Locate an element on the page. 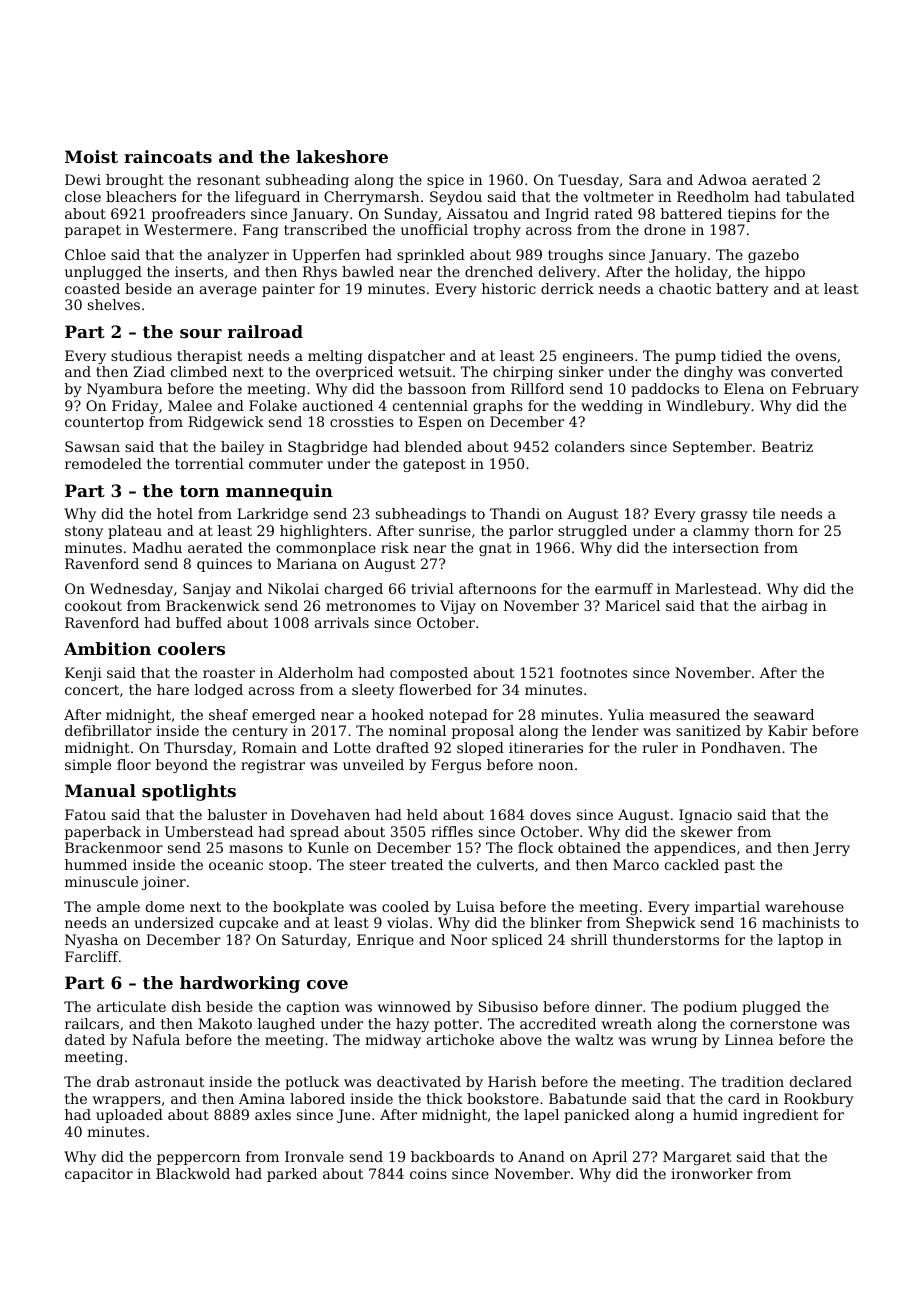 This document has height=1308, width=924. skewer is located at coordinates (707, 831).
